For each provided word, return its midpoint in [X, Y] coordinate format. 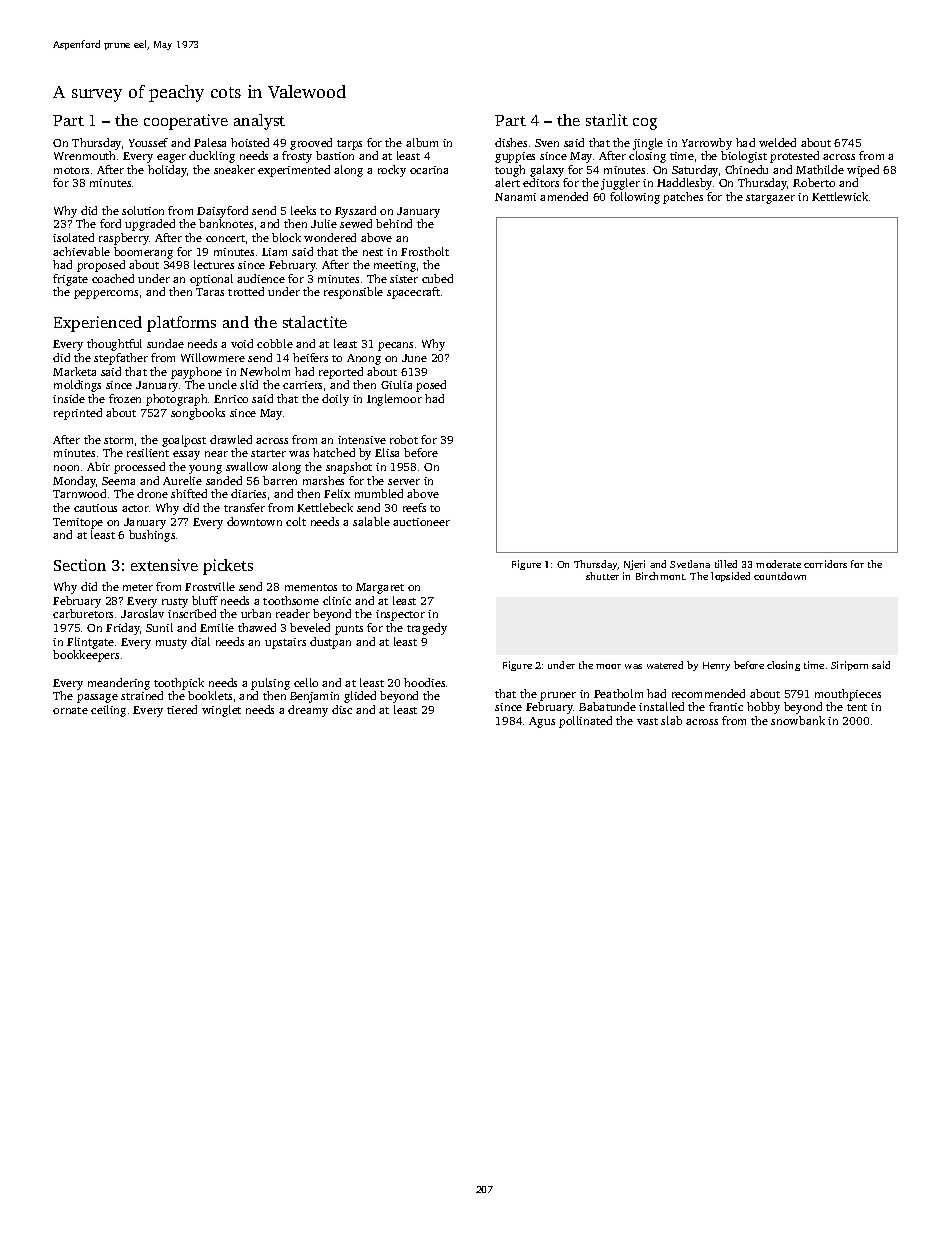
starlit [607, 120]
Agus [542, 722]
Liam [274, 252]
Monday [74, 482]
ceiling [108, 711]
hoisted [250, 142]
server [404, 482]
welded [777, 142]
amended [564, 196]
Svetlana [690, 564]
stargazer [770, 199]
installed [661, 706]
